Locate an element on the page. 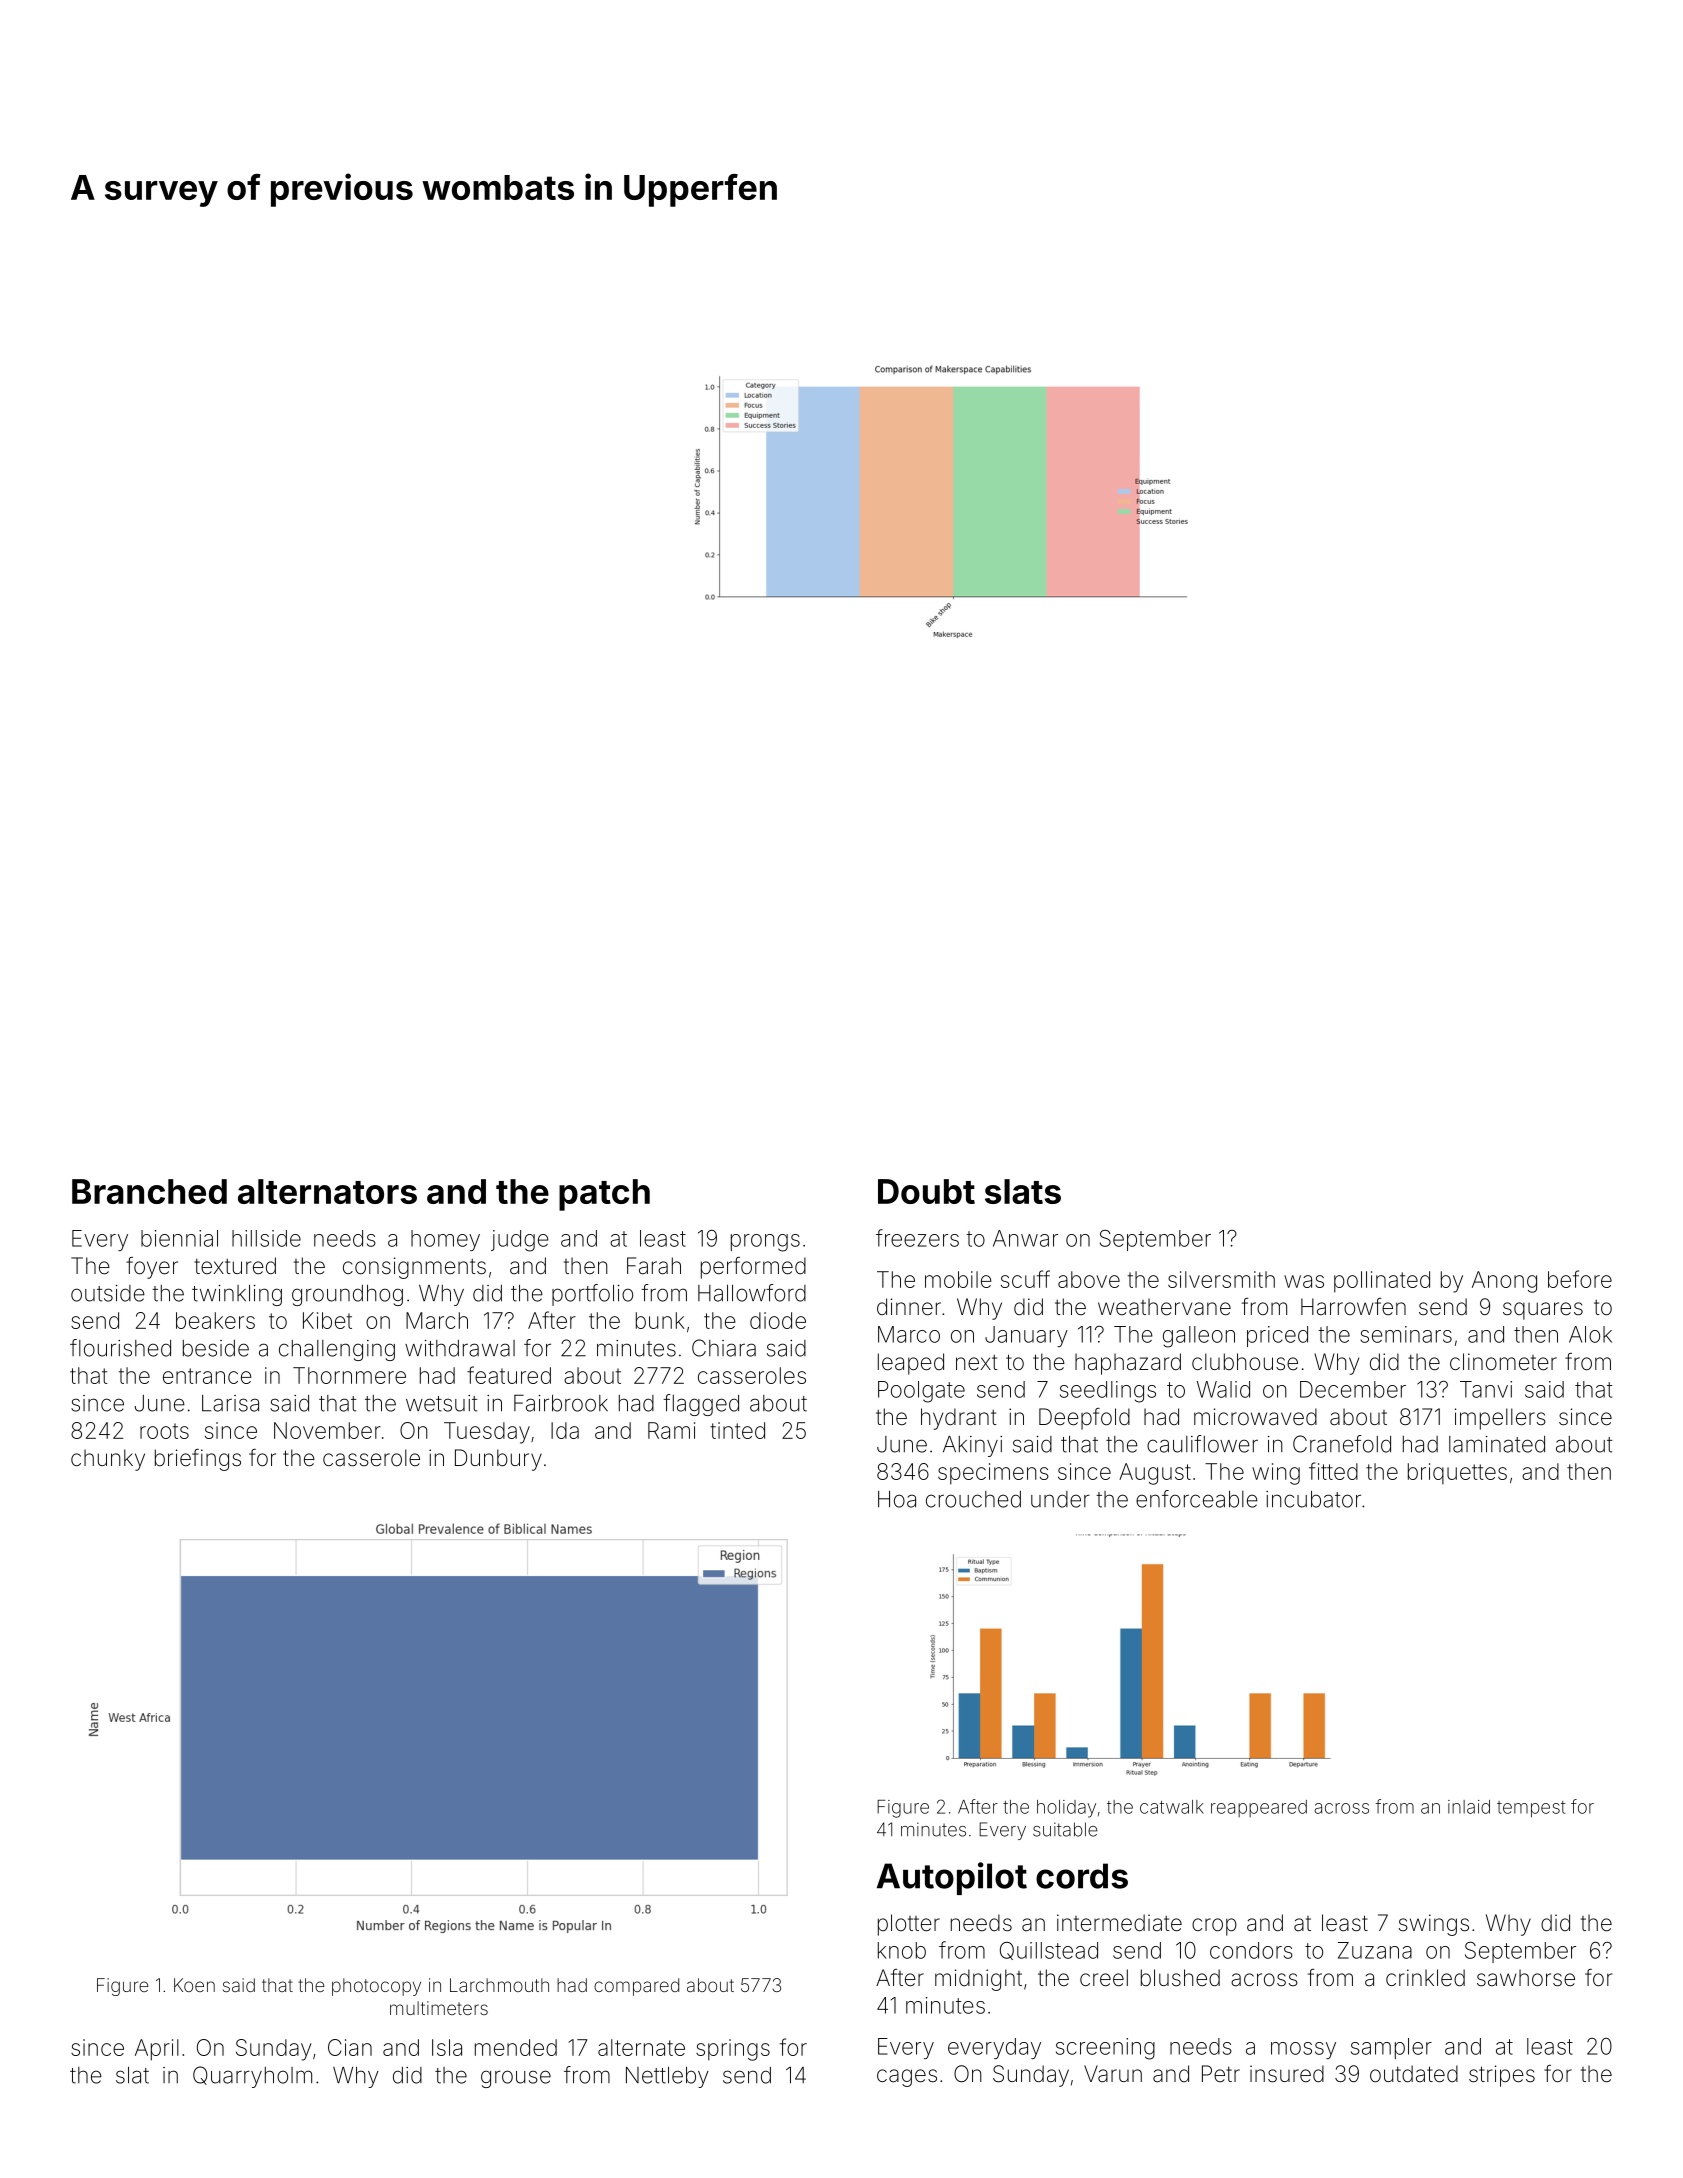  Quarryholm is located at coordinates (252, 2077).
